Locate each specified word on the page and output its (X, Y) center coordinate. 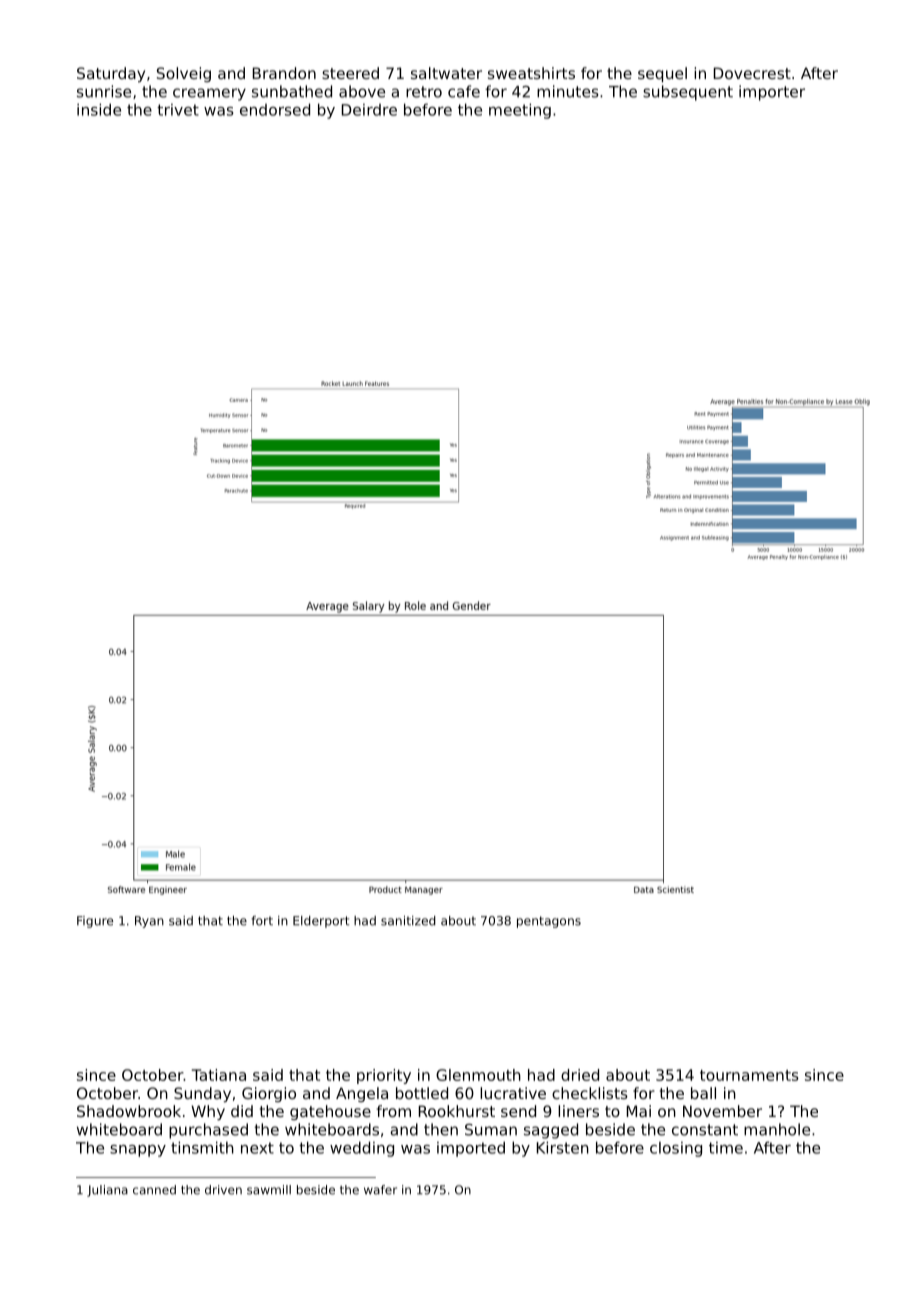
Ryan (149, 922)
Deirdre (369, 110)
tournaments (749, 1075)
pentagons (549, 922)
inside (99, 109)
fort (262, 921)
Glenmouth (478, 1075)
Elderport (321, 922)
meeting (520, 111)
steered (350, 73)
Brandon (284, 73)
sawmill (269, 1190)
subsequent (688, 93)
